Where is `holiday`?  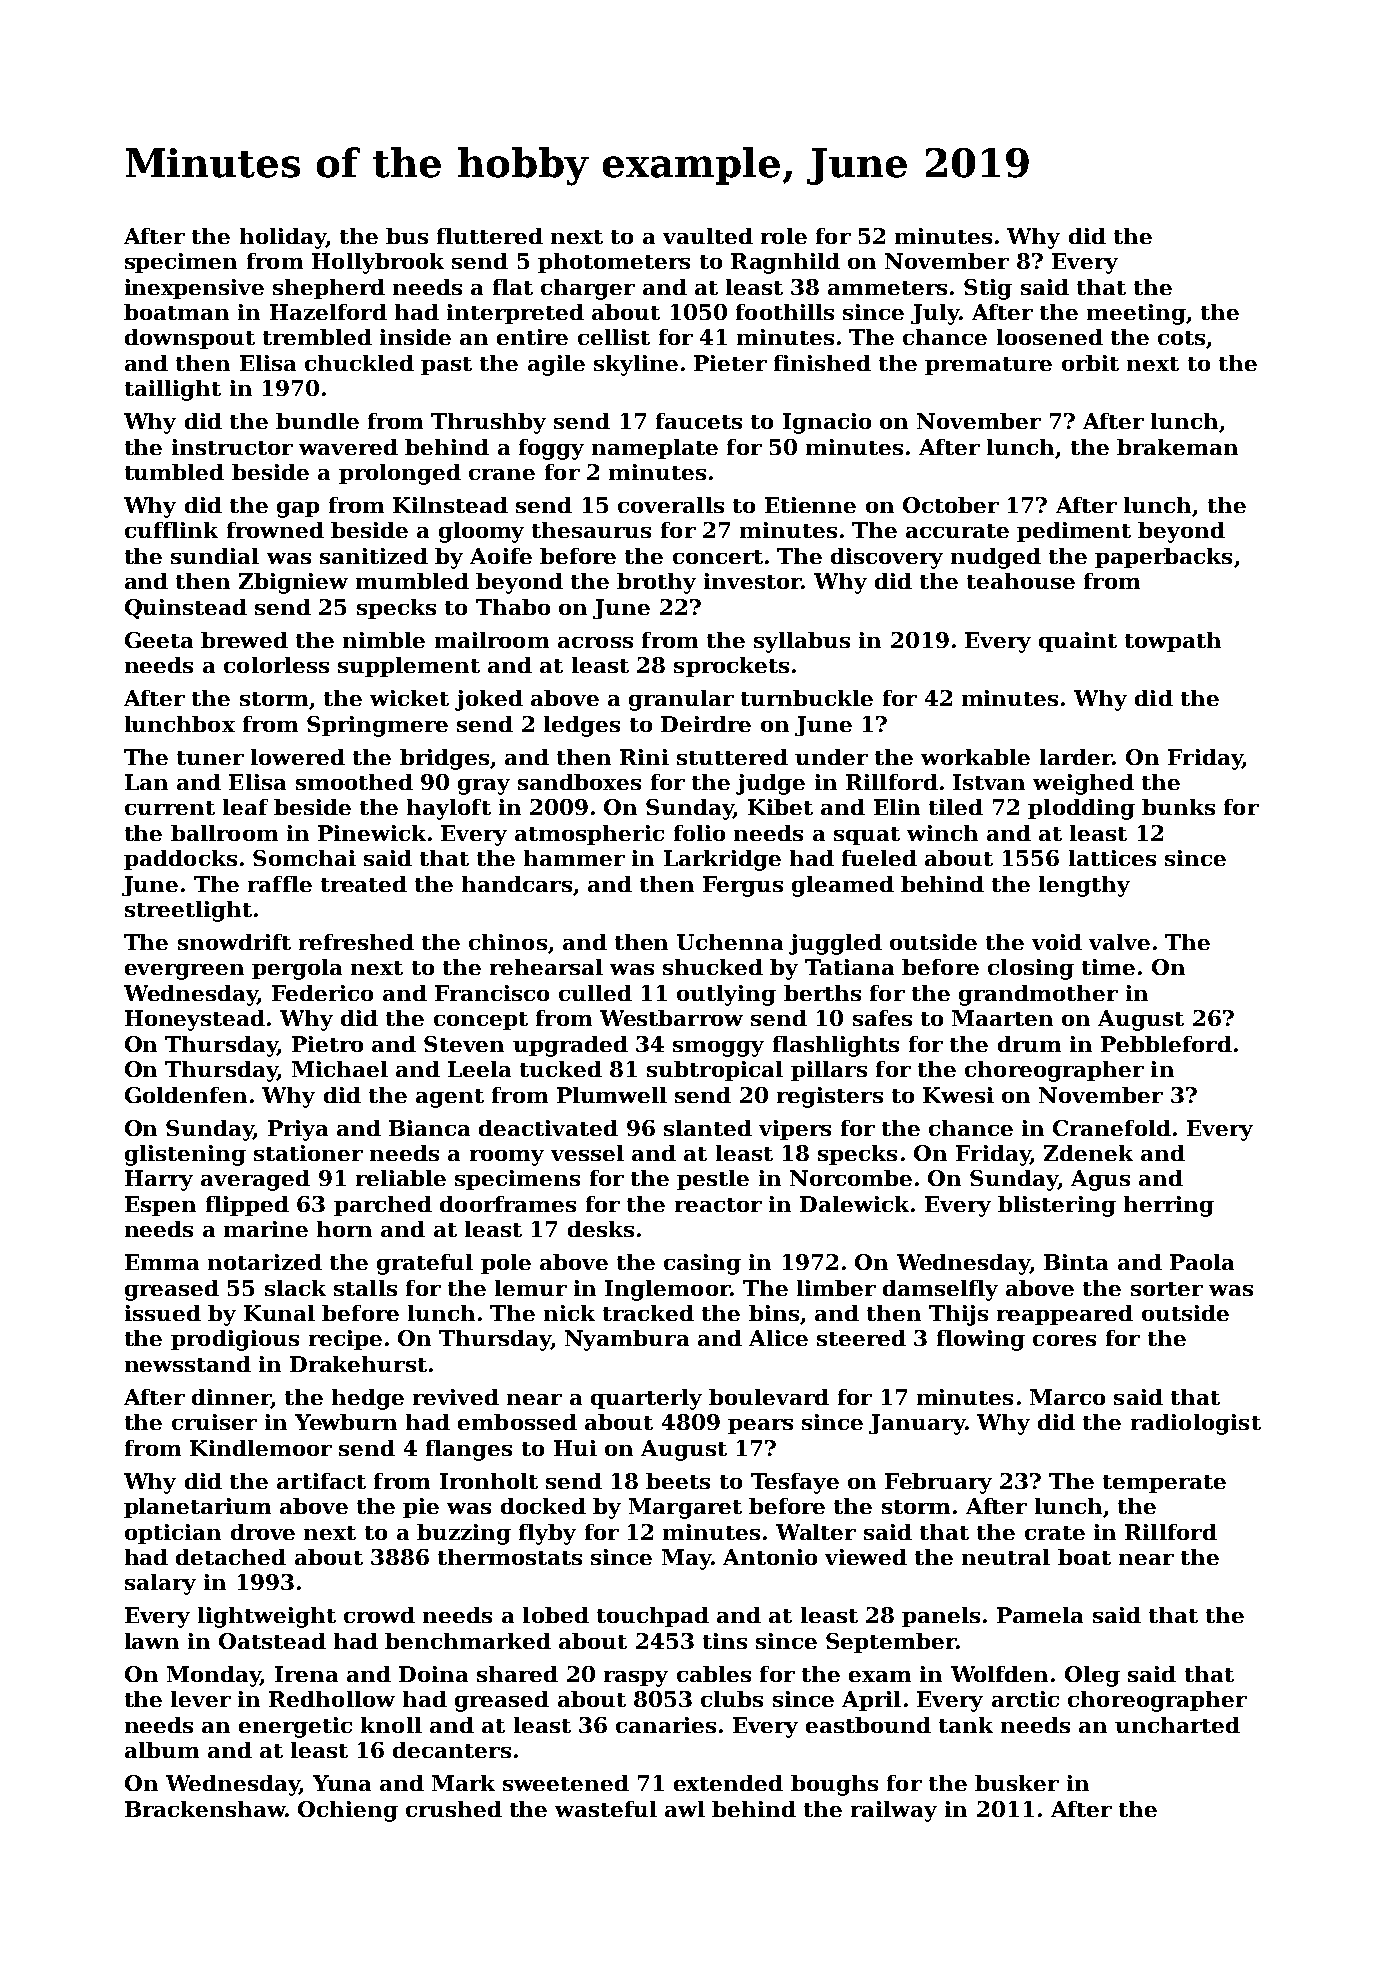 holiday is located at coordinates (283, 238).
